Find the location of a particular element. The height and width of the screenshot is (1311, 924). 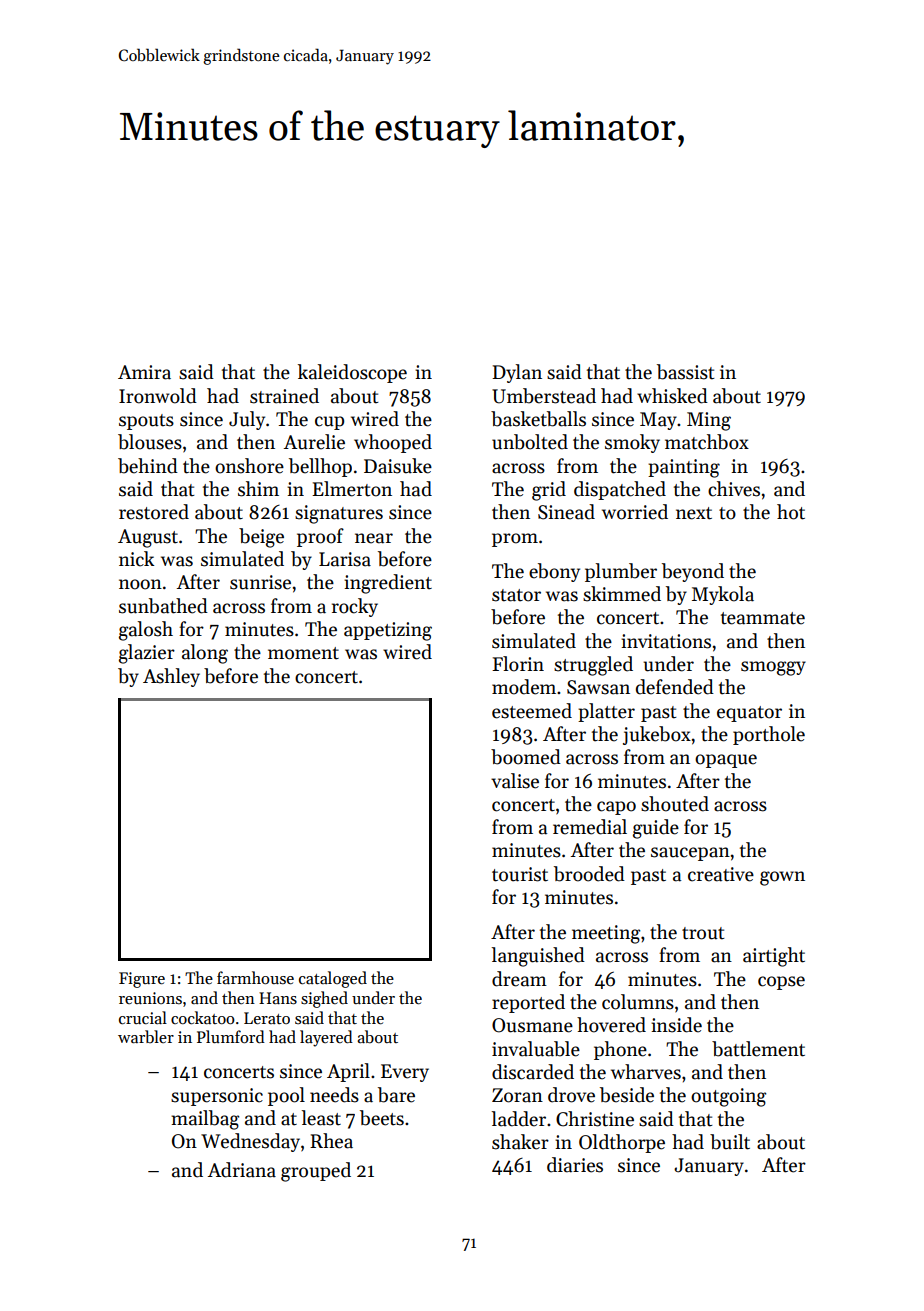

Adriana is located at coordinates (242, 1170).
